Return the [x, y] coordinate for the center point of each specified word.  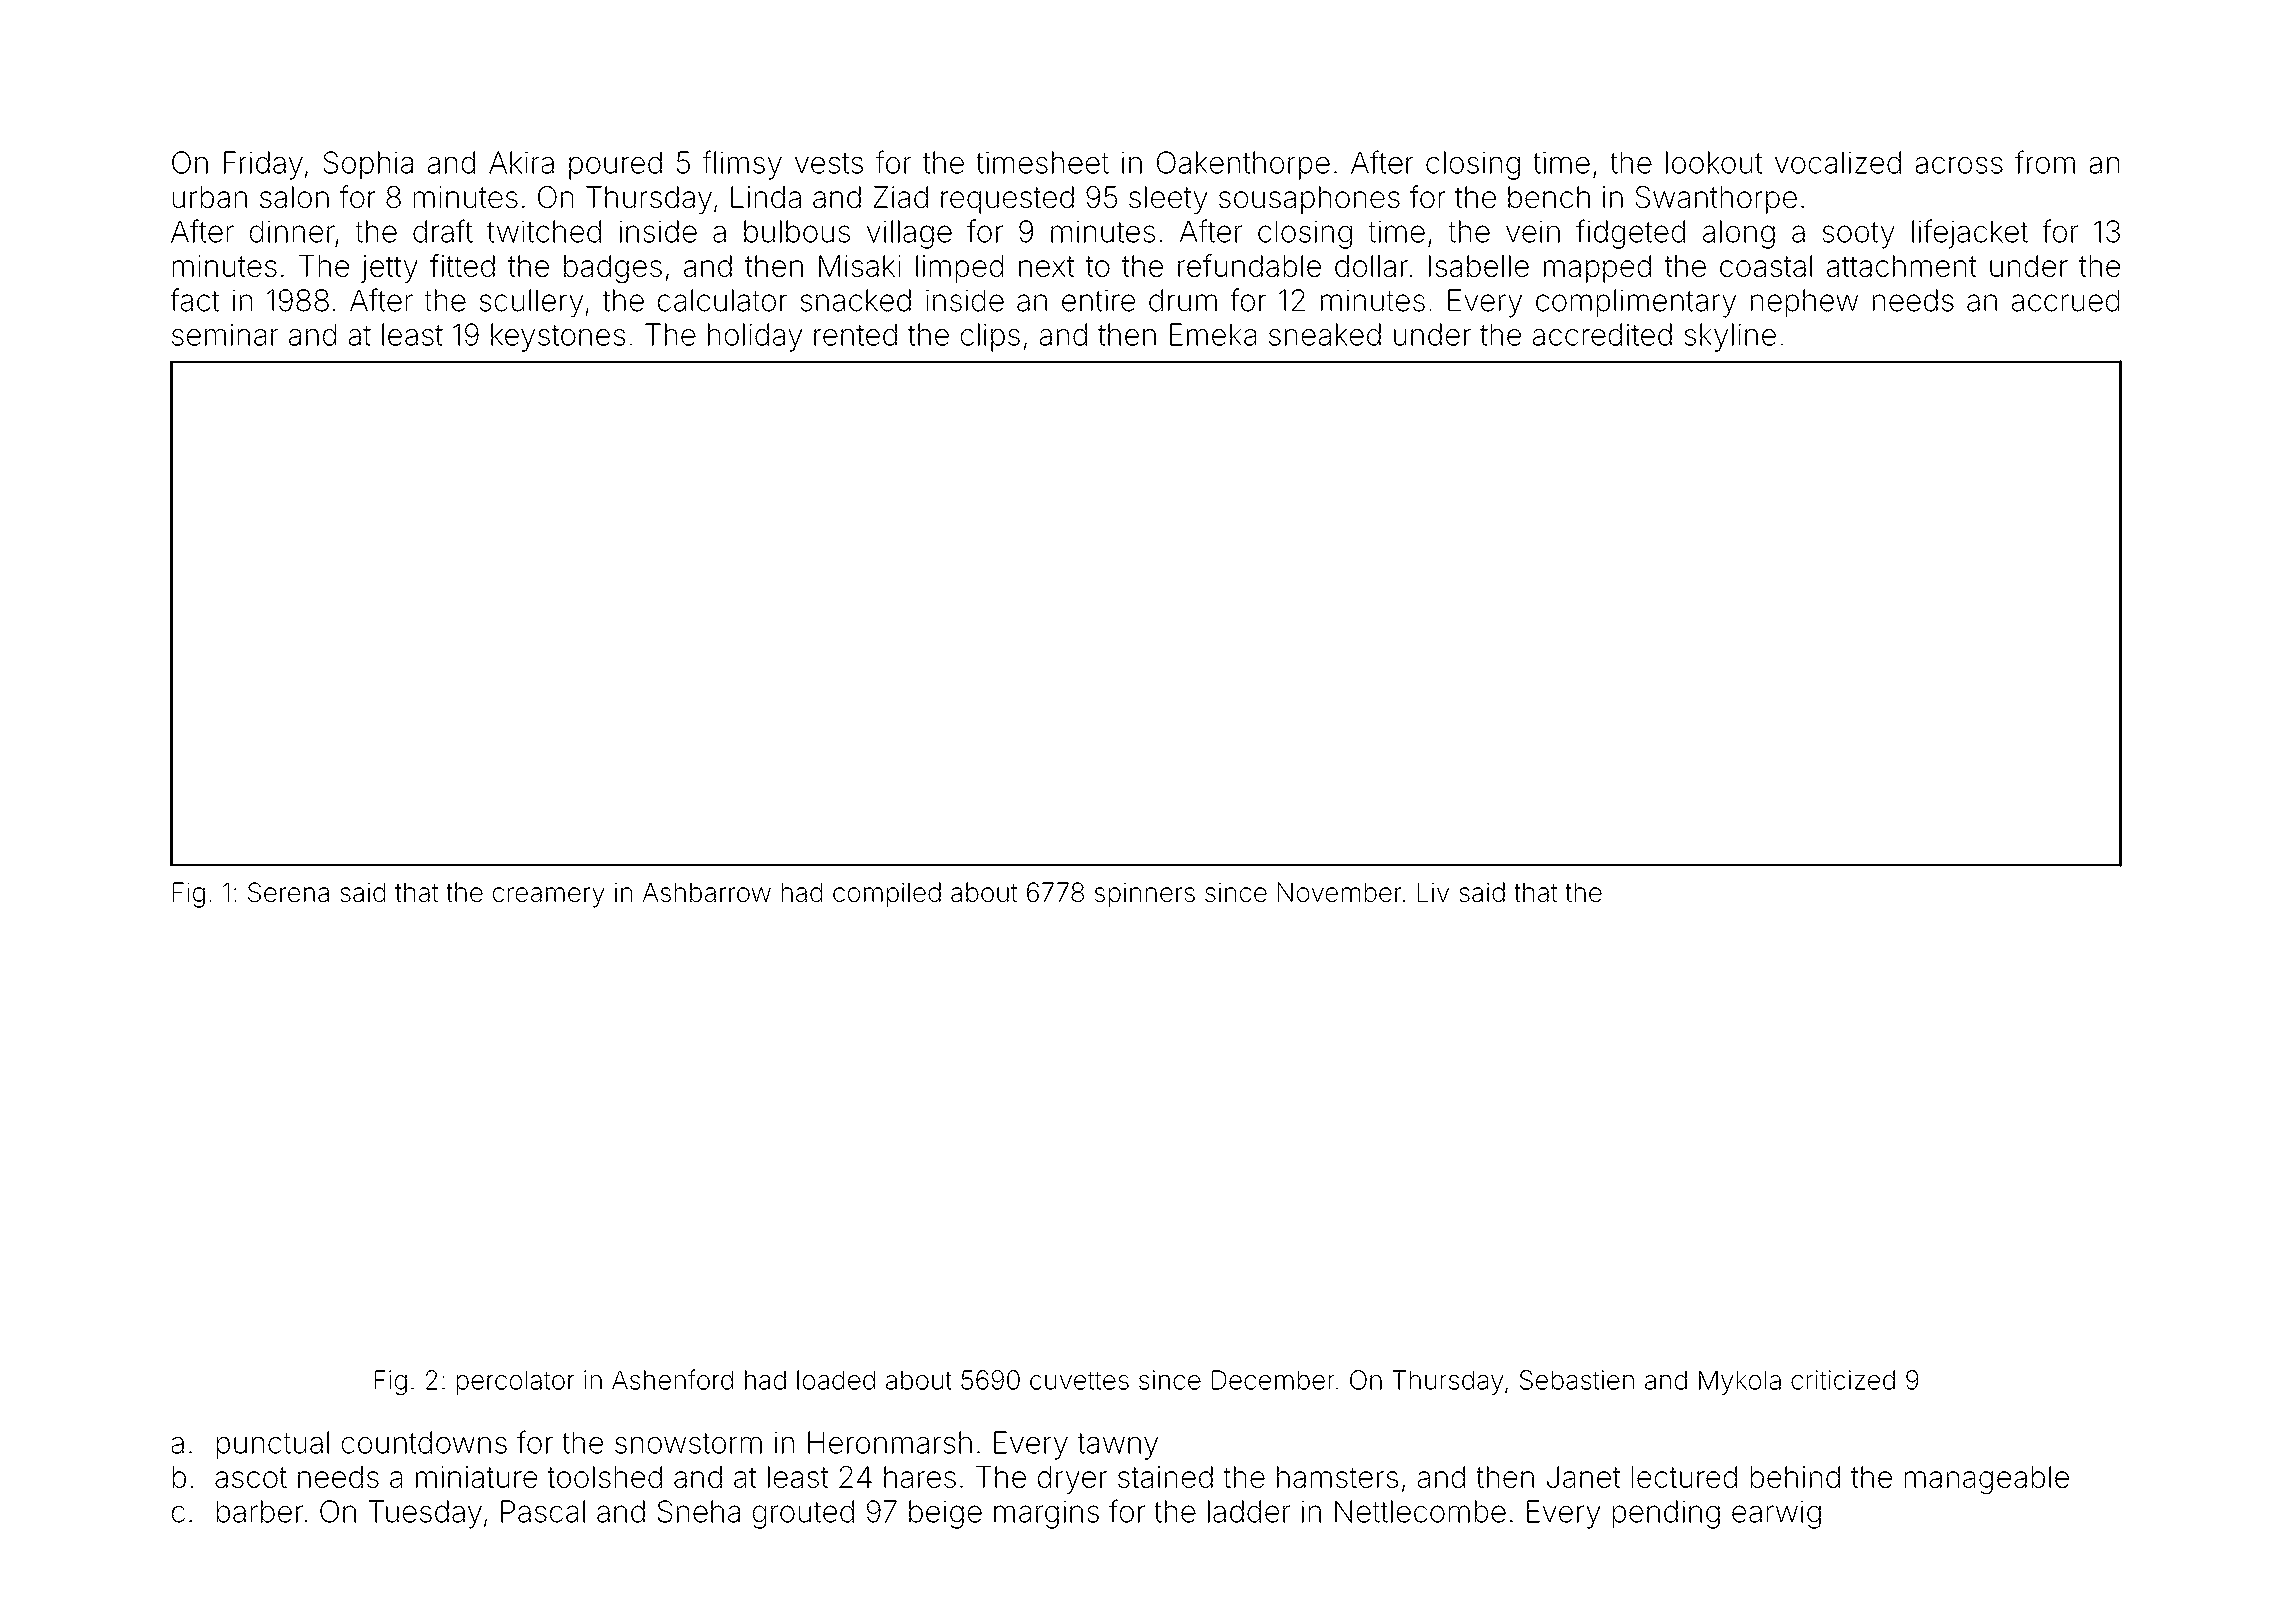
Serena [288, 892]
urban [210, 197]
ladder [1249, 1511]
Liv [1433, 892]
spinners [1145, 895]
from [2045, 162]
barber [260, 1511]
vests [829, 163]
